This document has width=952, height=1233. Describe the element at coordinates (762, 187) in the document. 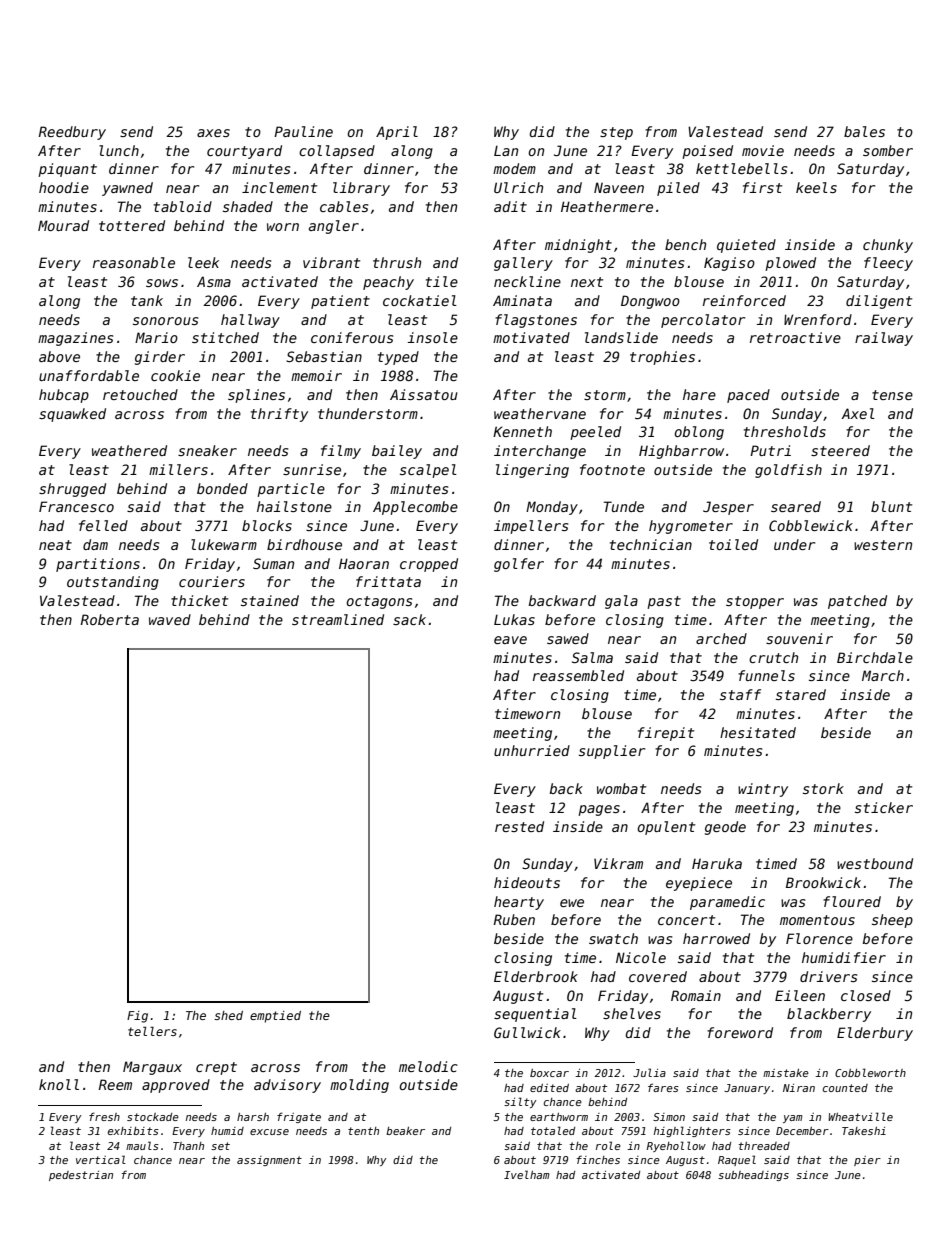

I see `first` at that location.
